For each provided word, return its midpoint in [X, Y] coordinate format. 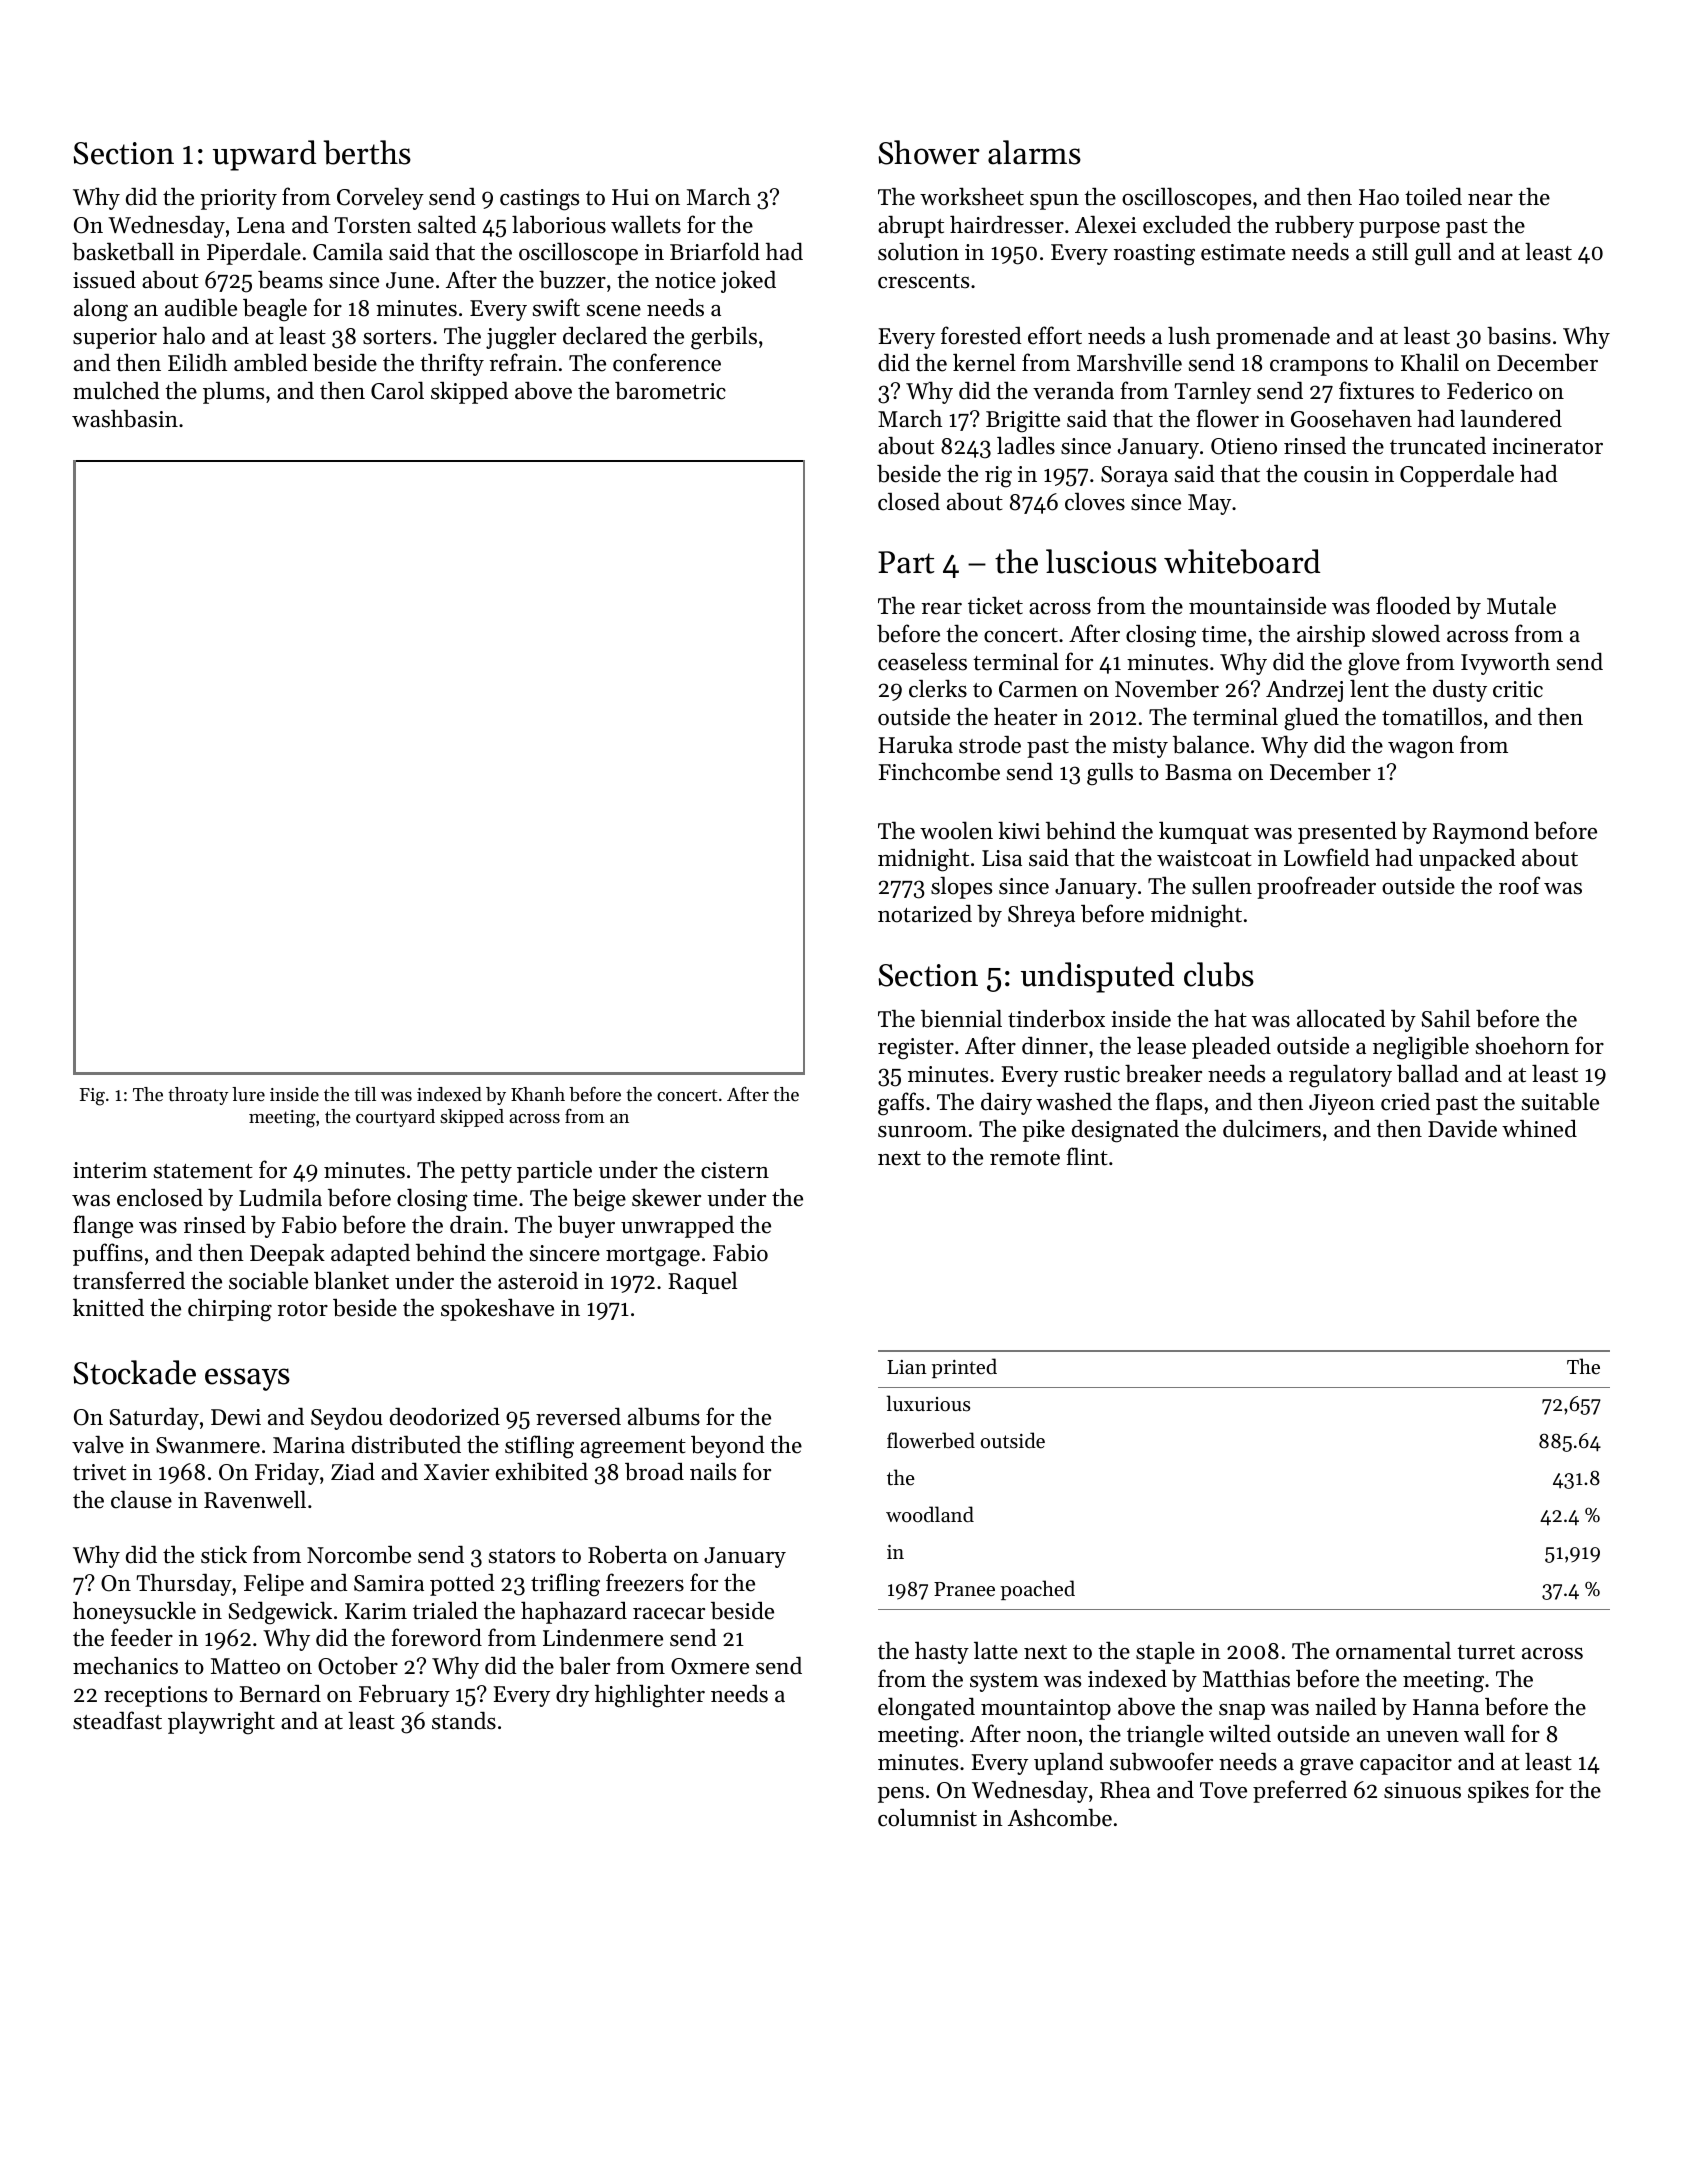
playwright [221, 1723]
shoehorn [1522, 1045]
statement [203, 1171]
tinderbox [1056, 1019]
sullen [1222, 885]
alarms [1034, 152]
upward [264, 155]
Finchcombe [939, 771]
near [1490, 200]
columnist [927, 1818]
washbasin [125, 419]
